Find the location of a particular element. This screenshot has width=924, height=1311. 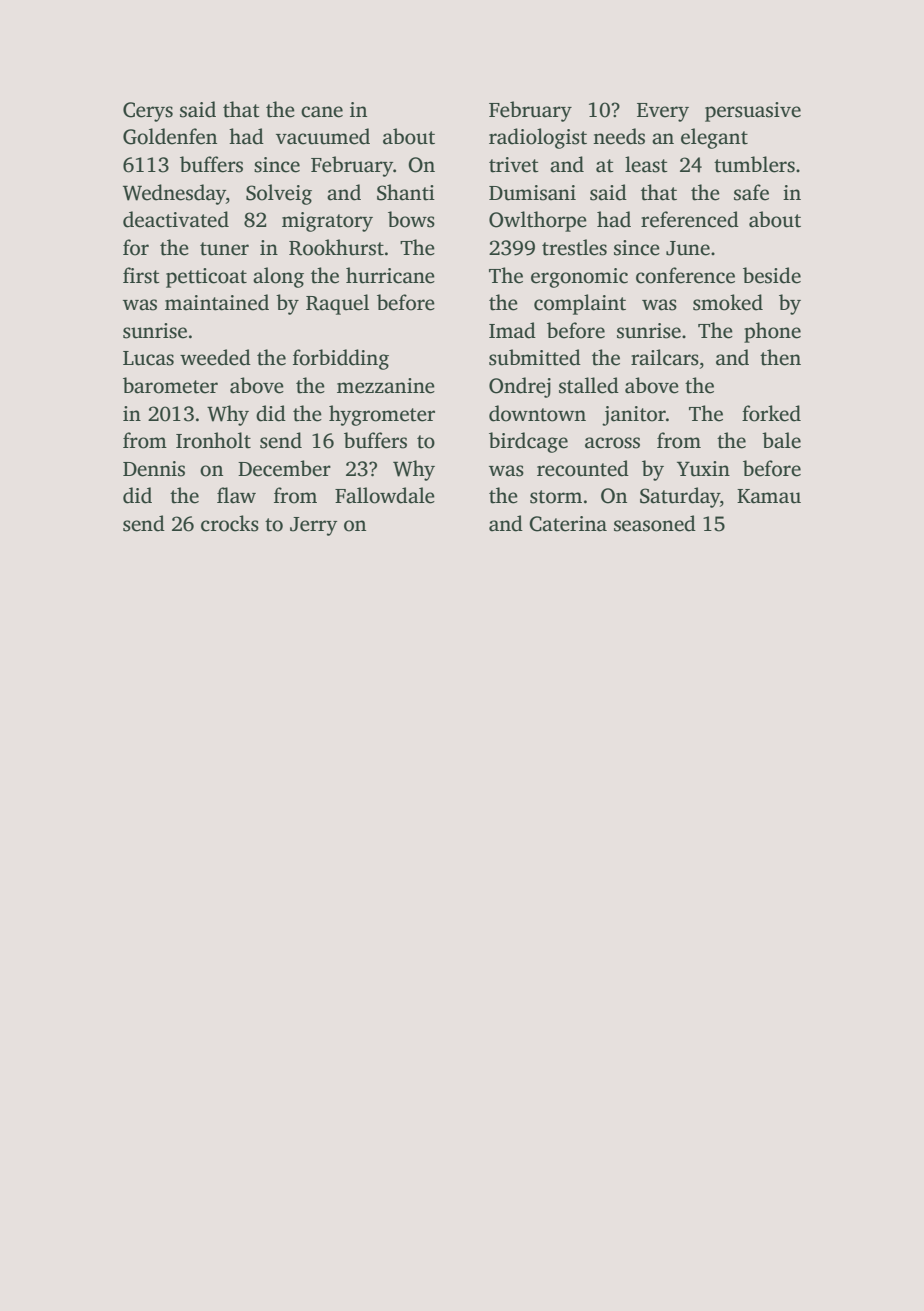

flaw is located at coordinates (236, 495).
